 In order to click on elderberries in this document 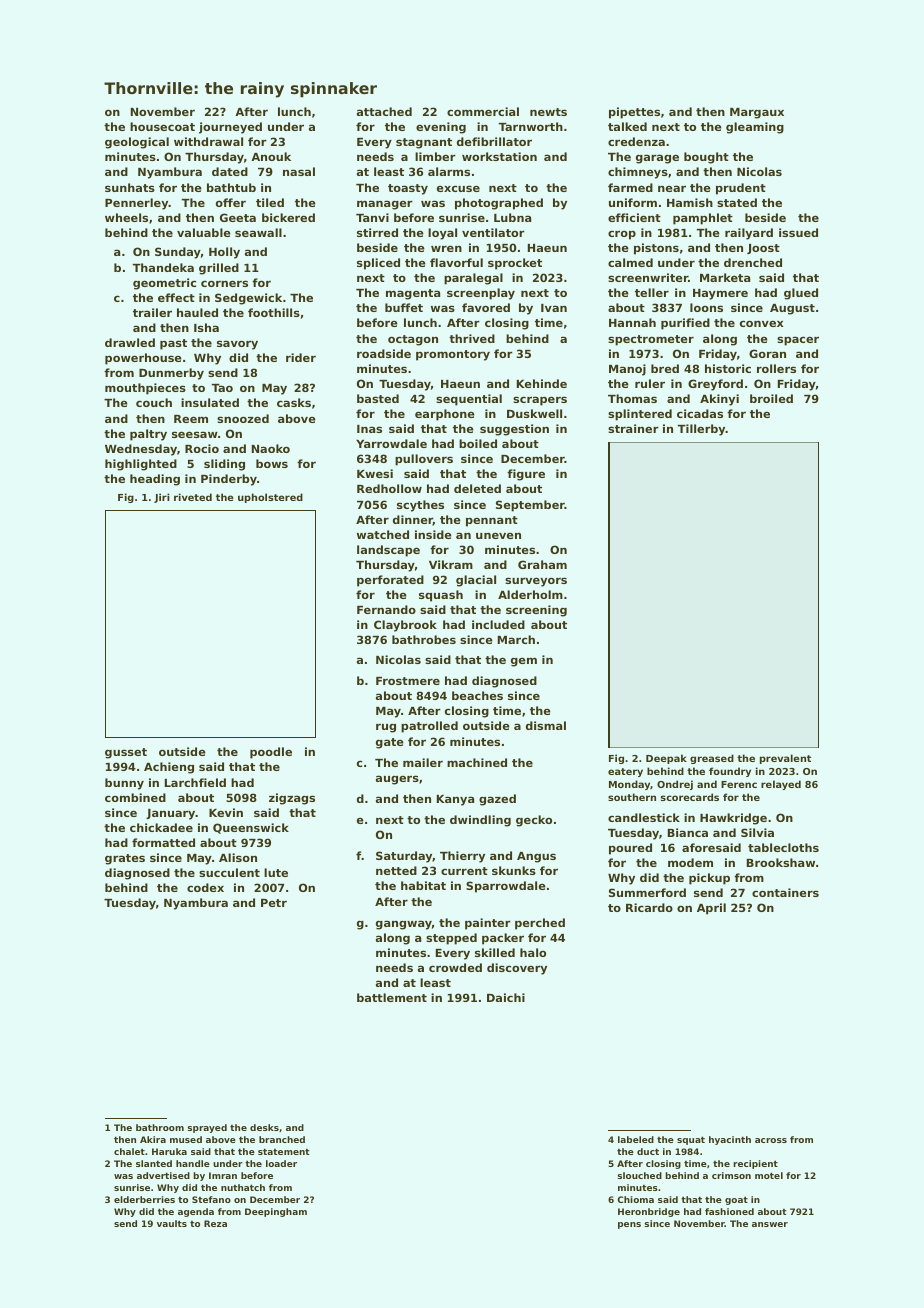, I will do `click(144, 1199)`.
